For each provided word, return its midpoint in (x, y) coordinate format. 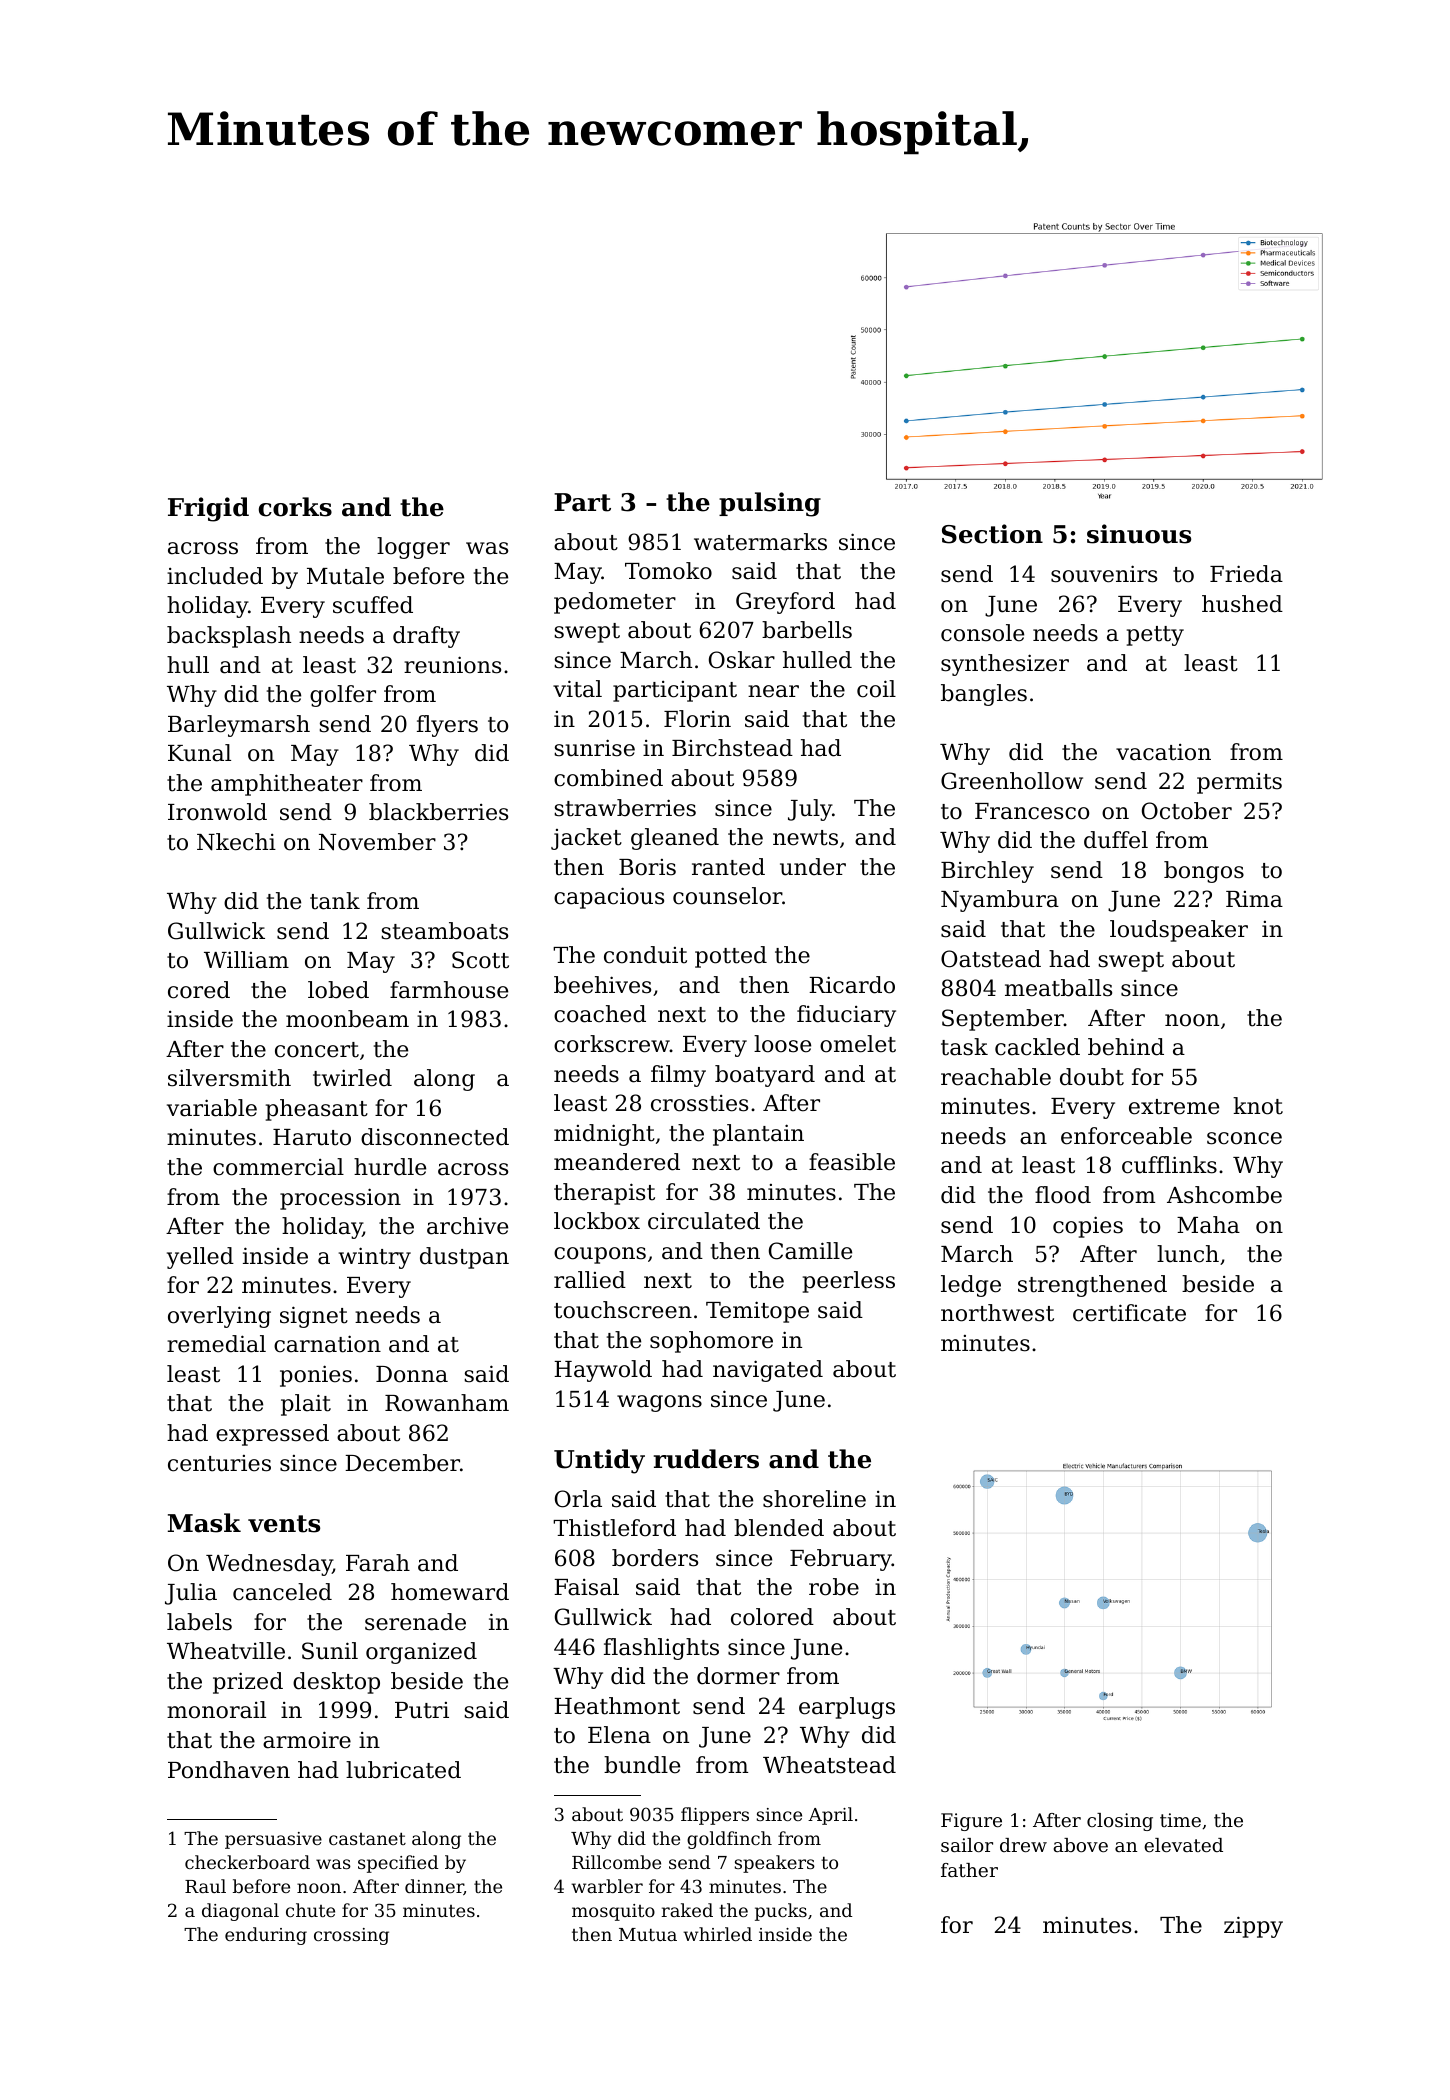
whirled (717, 1934)
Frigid (208, 509)
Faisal (586, 1587)
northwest (997, 1313)
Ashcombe (1224, 1195)
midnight (604, 1135)
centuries (219, 1463)
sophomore (711, 1342)
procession (340, 1199)
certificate (1129, 1313)
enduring (266, 1936)
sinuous (1139, 534)
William (246, 960)
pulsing (770, 504)
